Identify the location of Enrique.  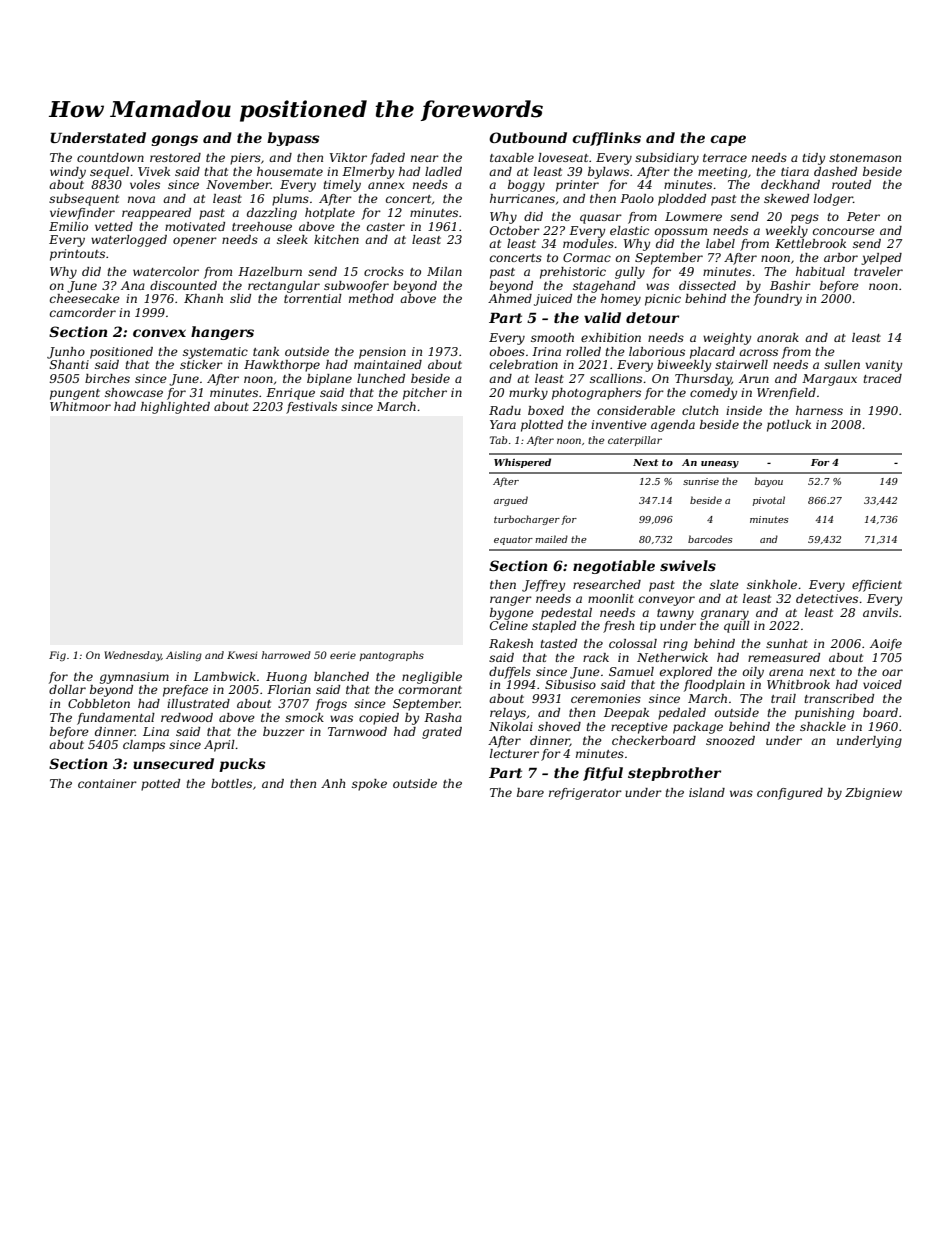
(290, 394).
